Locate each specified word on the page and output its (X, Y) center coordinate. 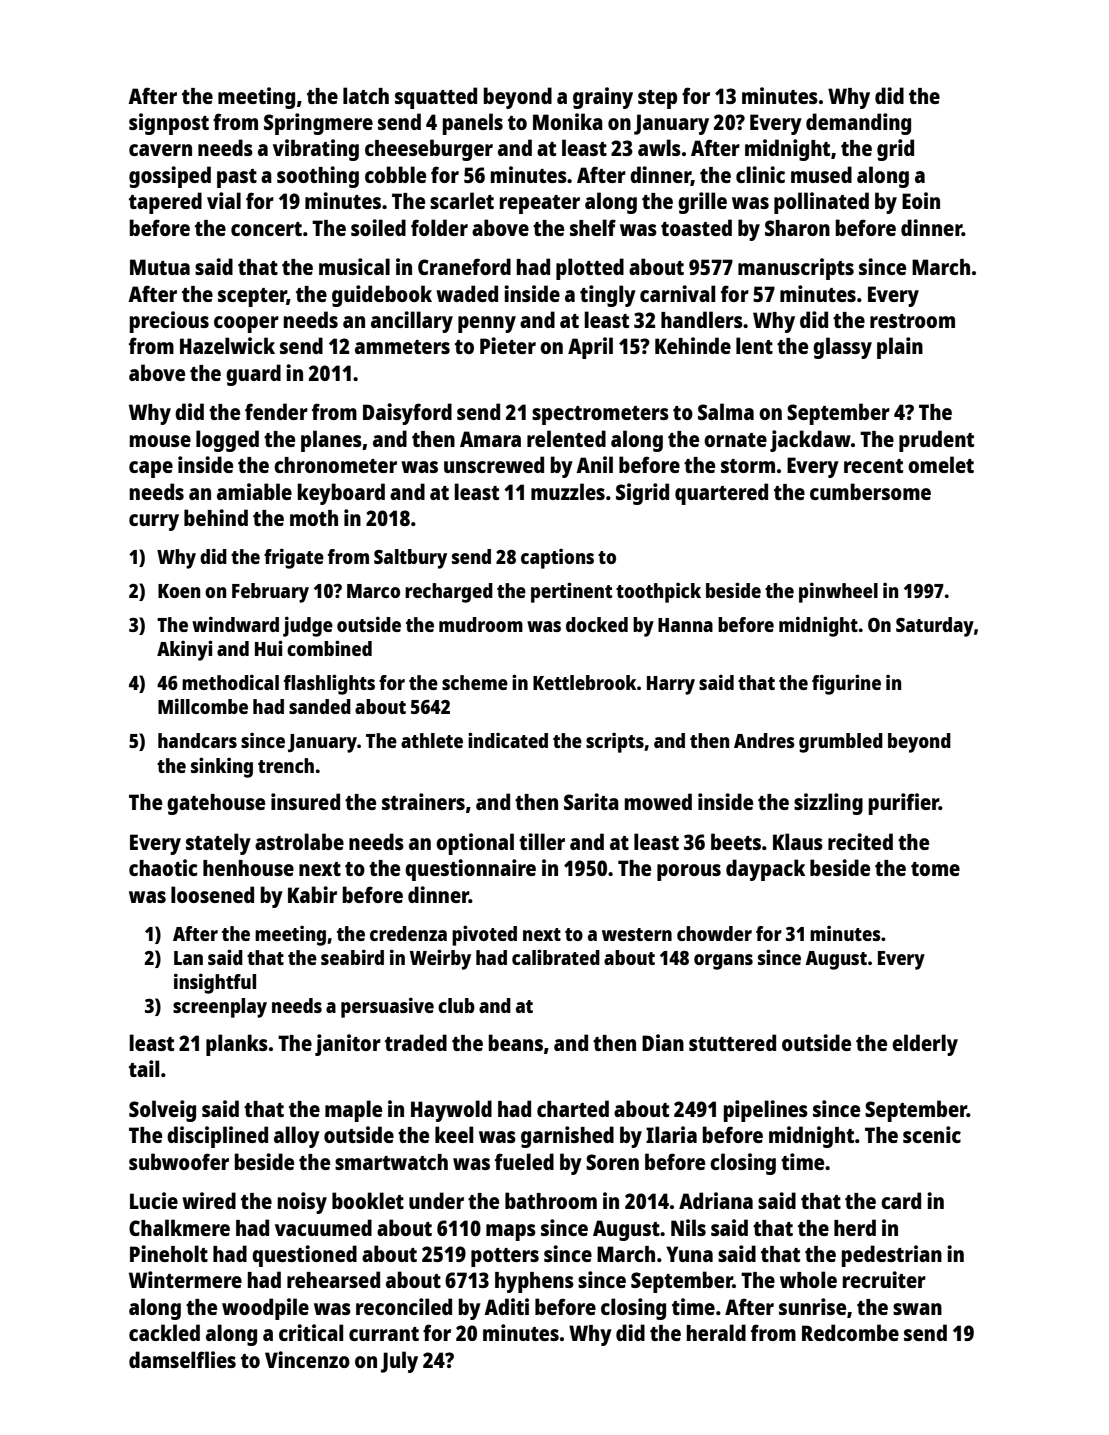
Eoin (921, 200)
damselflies (182, 1359)
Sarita (591, 801)
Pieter (508, 345)
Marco (373, 591)
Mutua (160, 267)
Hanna (685, 625)
